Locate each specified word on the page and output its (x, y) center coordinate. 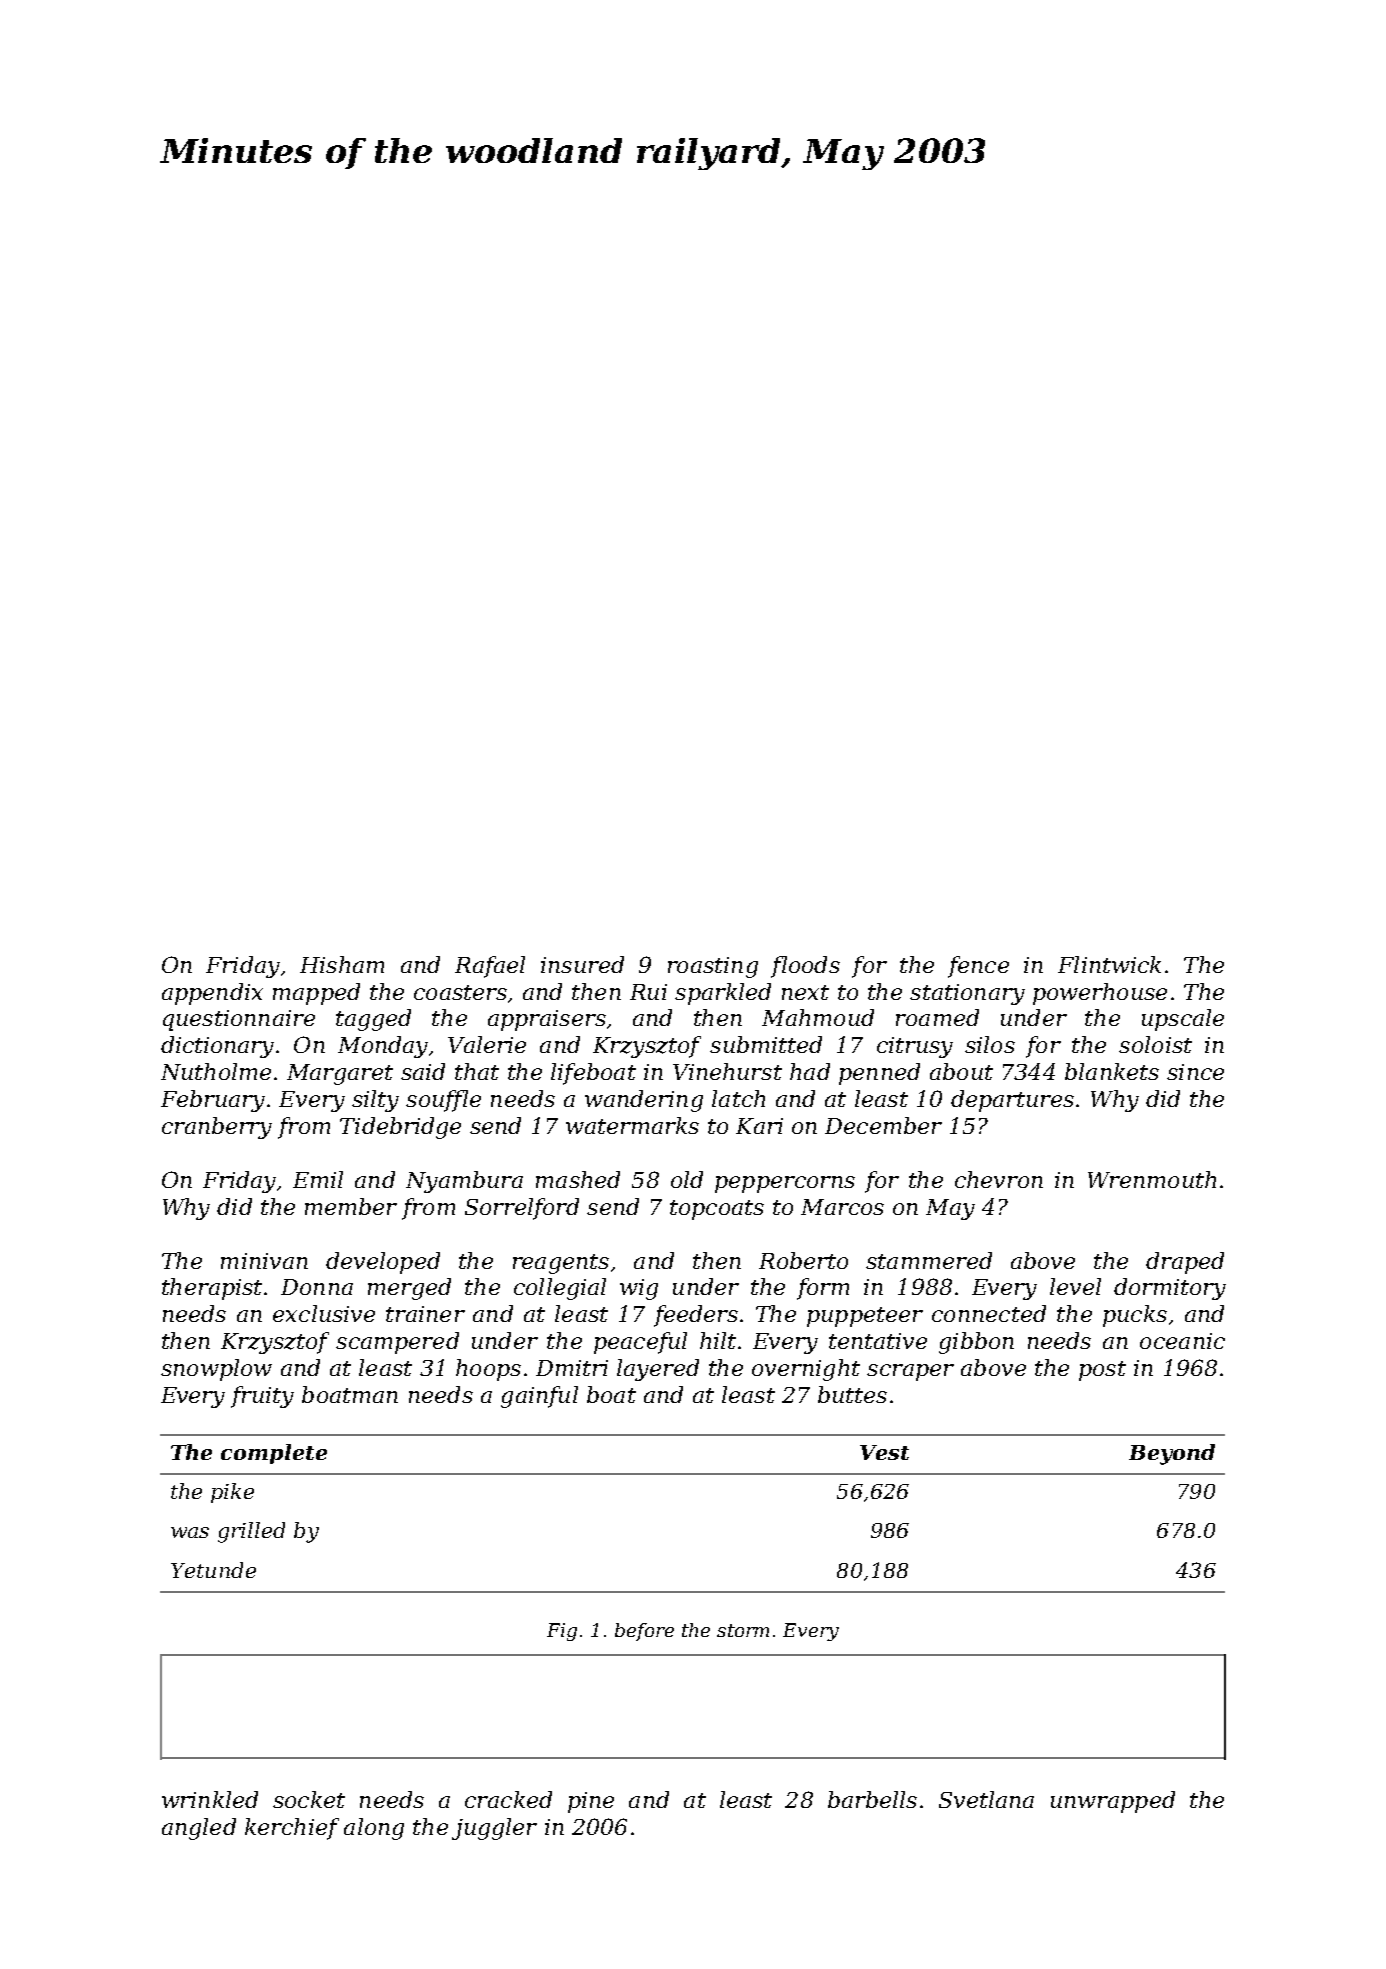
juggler (494, 1829)
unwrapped (1113, 1802)
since (1195, 1072)
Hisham (342, 964)
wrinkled (210, 1799)
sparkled (723, 994)
